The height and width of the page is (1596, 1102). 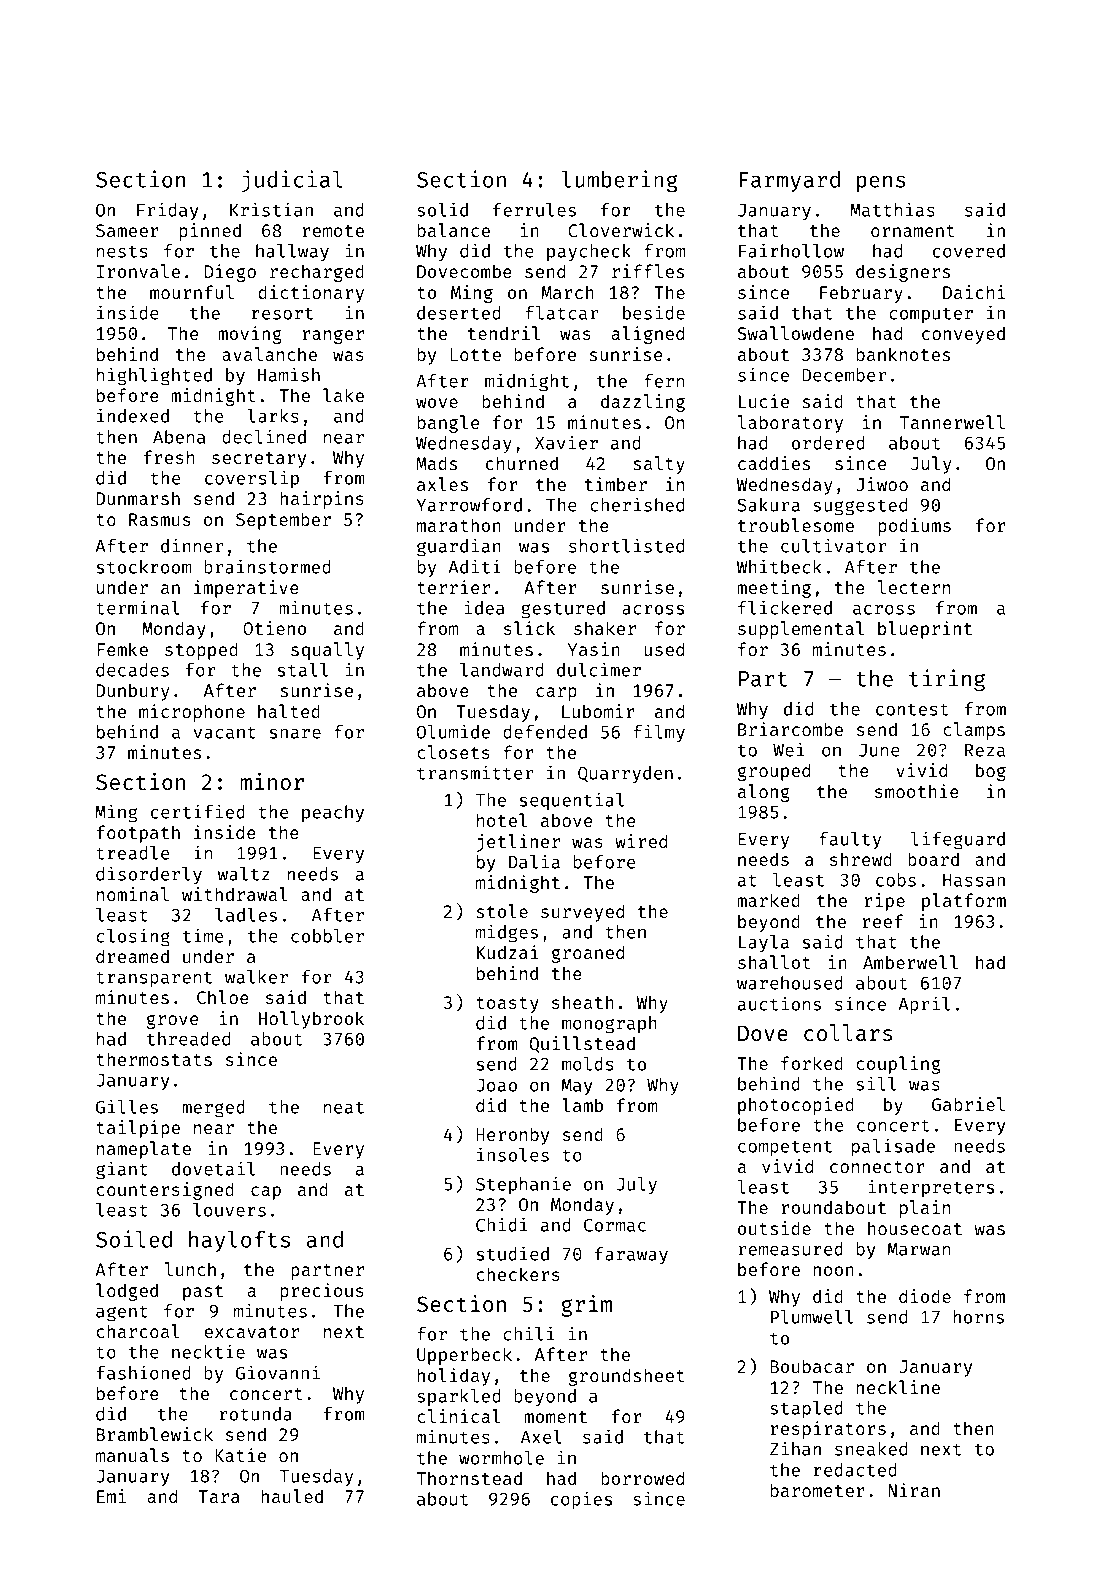 What do you see at coordinates (219, 1496) in the page?
I see `Tara` at bounding box center [219, 1496].
